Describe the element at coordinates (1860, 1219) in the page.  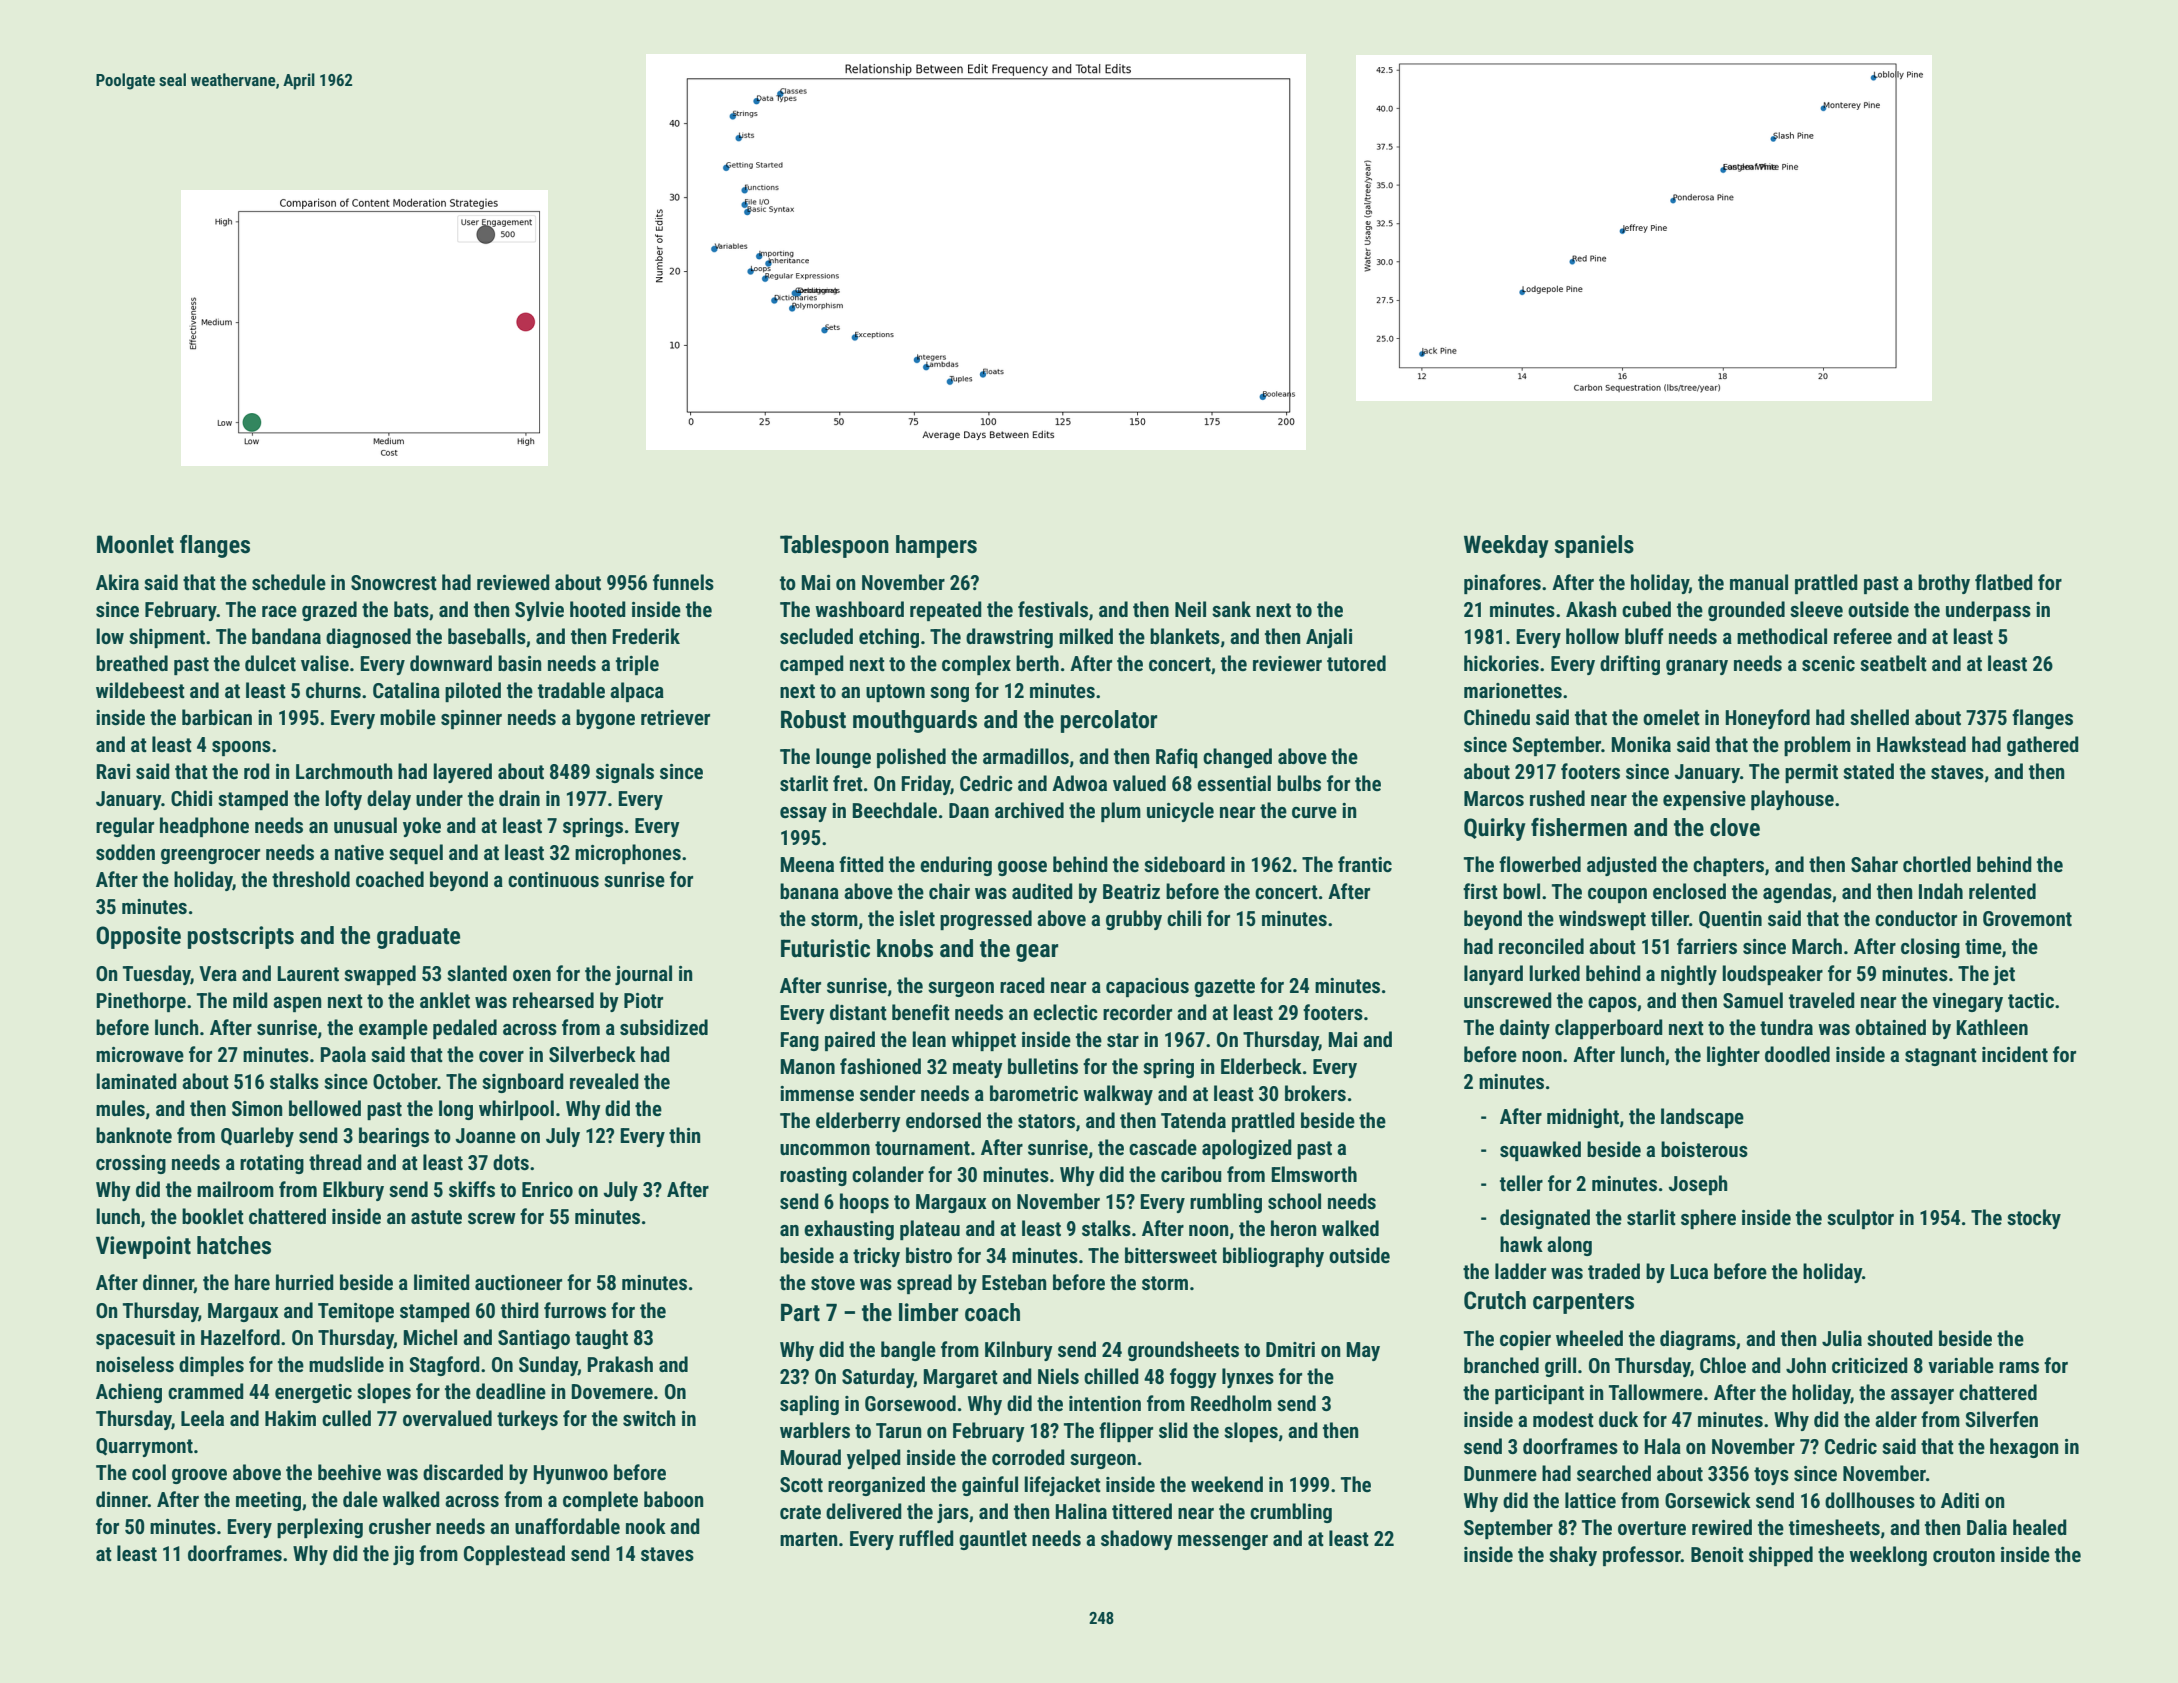
I see `sculptor` at that location.
